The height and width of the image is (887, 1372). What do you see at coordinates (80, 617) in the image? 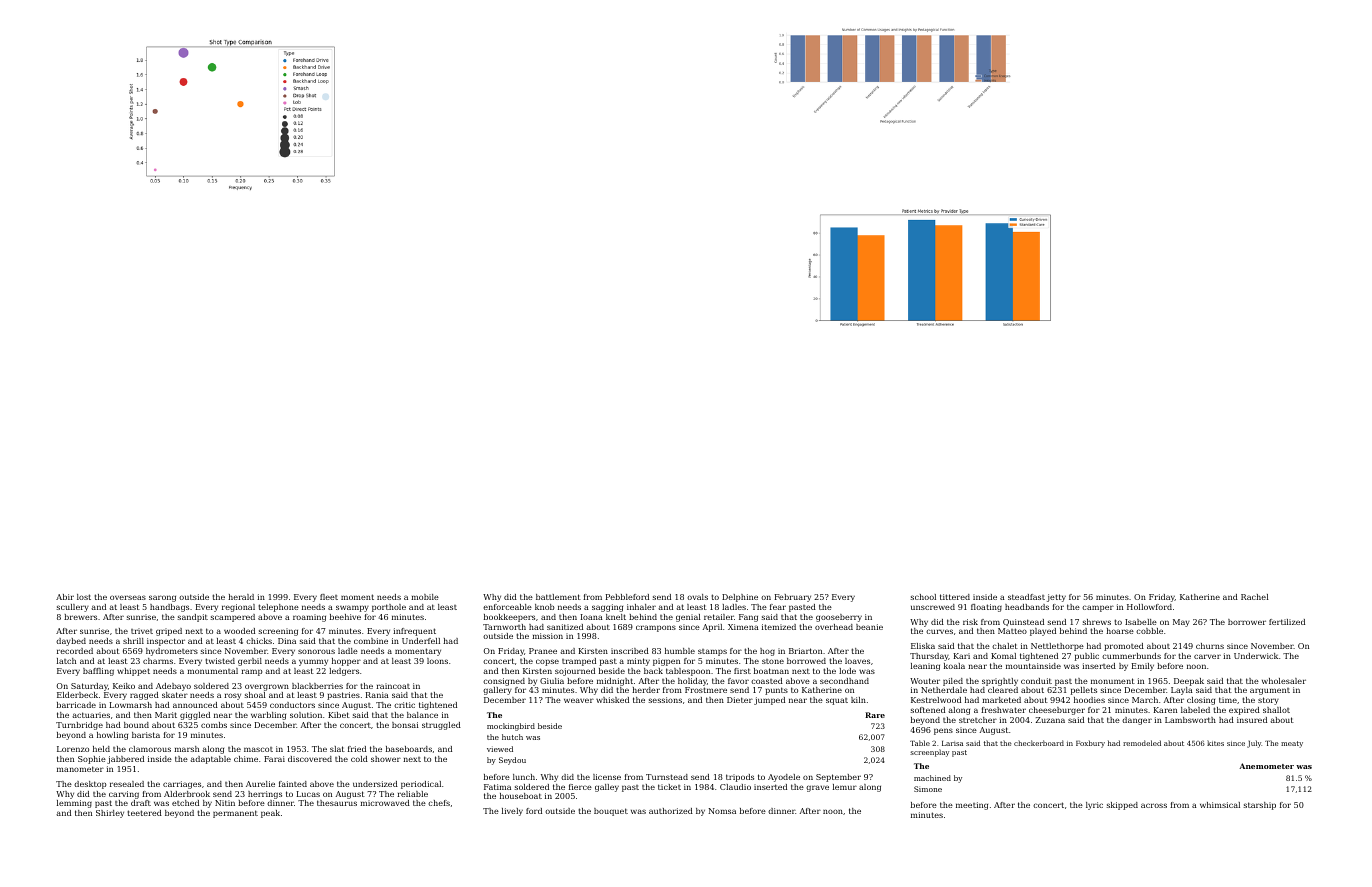
I see `brewers` at bounding box center [80, 617].
